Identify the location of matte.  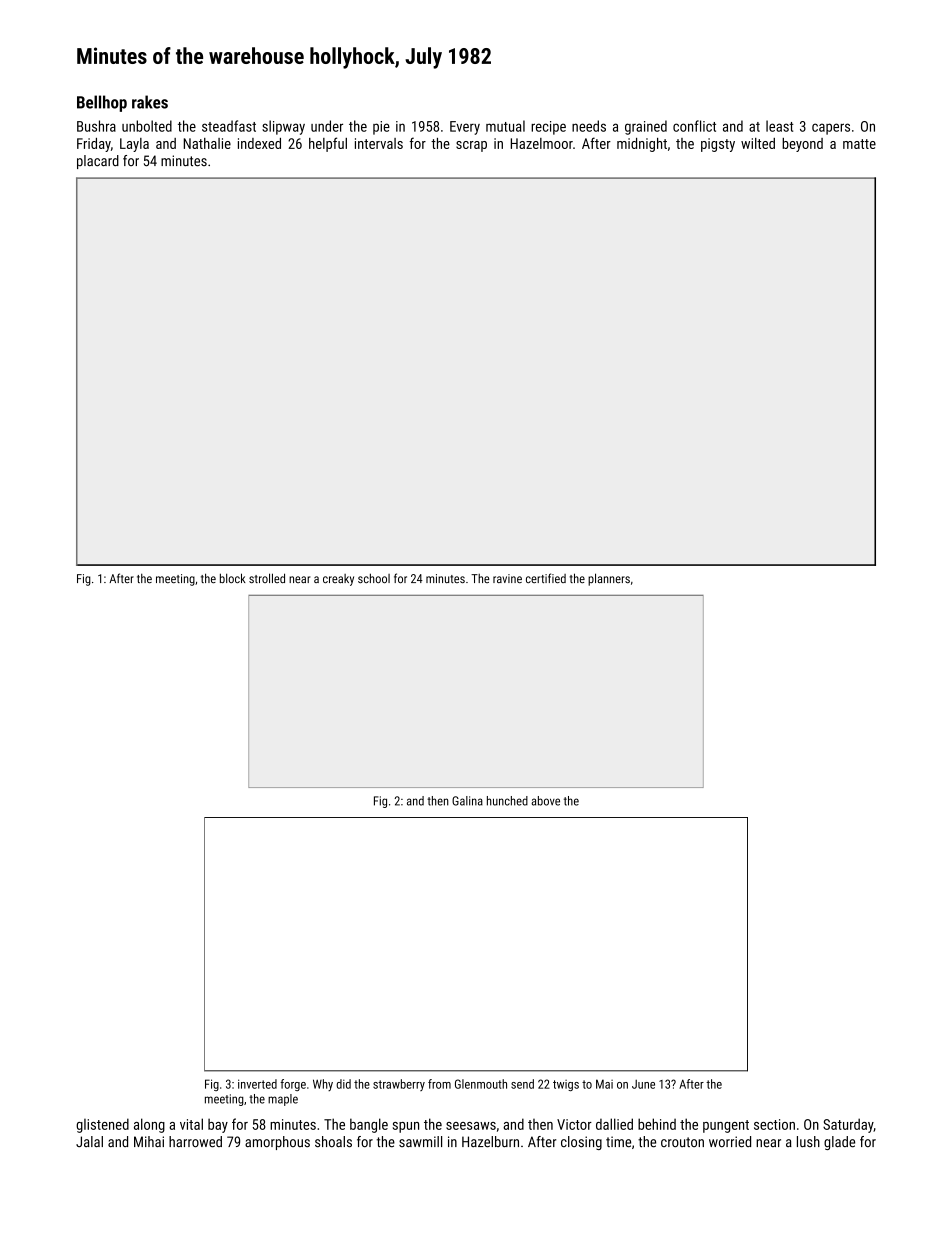
(859, 144).
